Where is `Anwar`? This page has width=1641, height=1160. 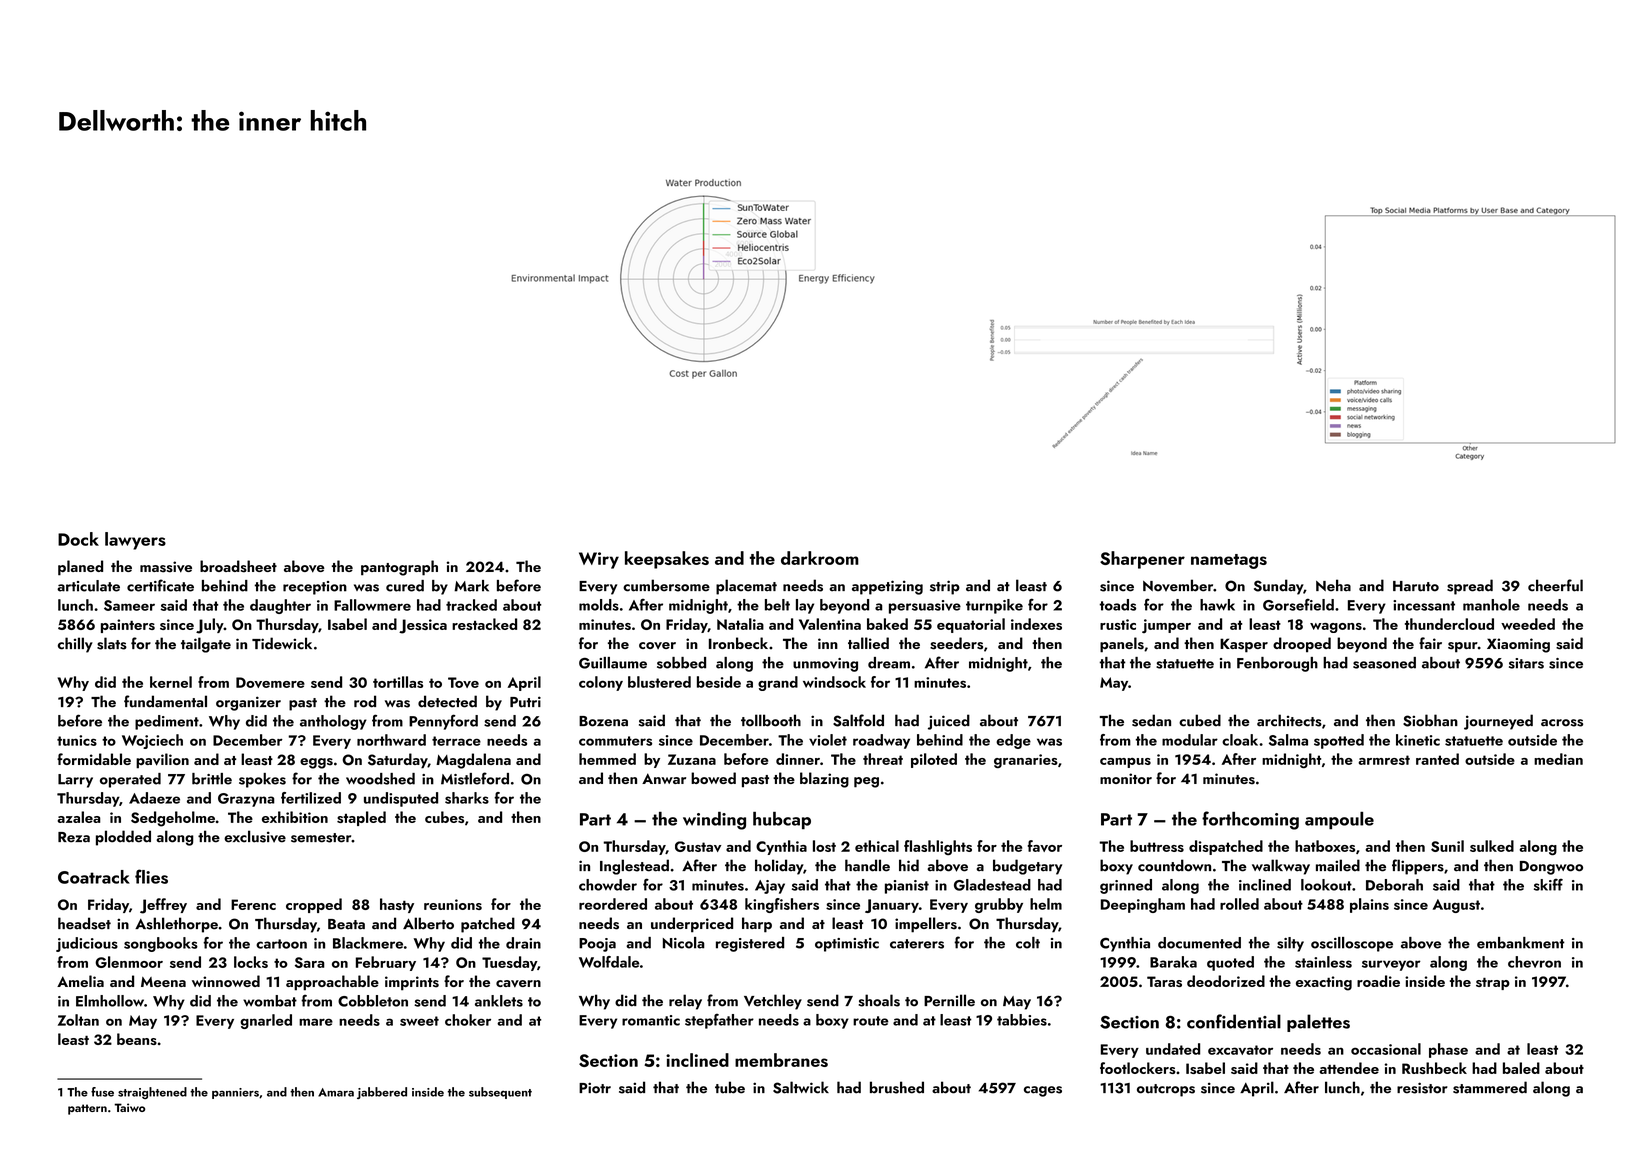 Anwar is located at coordinates (664, 778).
